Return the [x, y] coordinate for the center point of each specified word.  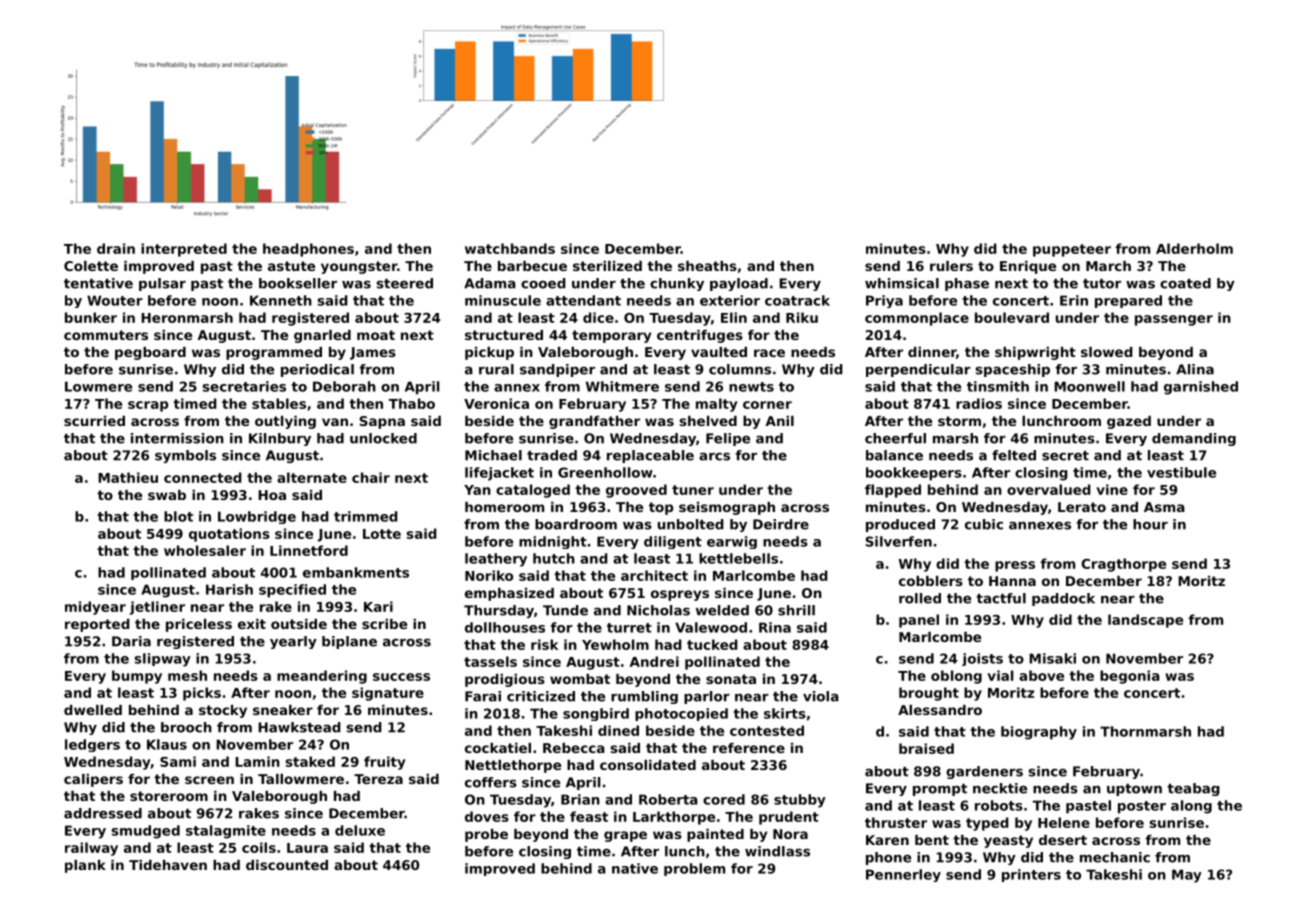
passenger [1174, 320]
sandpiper [557, 370]
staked [310, 761]
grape [625, 836]
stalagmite [226, 832]
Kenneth [281, 300]
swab [167, 495]
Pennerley [903, 875]
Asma [1164, 507]
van [335, 422]
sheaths [707, 266]
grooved [636, 491]
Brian [580, 799]
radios [979, 403]
